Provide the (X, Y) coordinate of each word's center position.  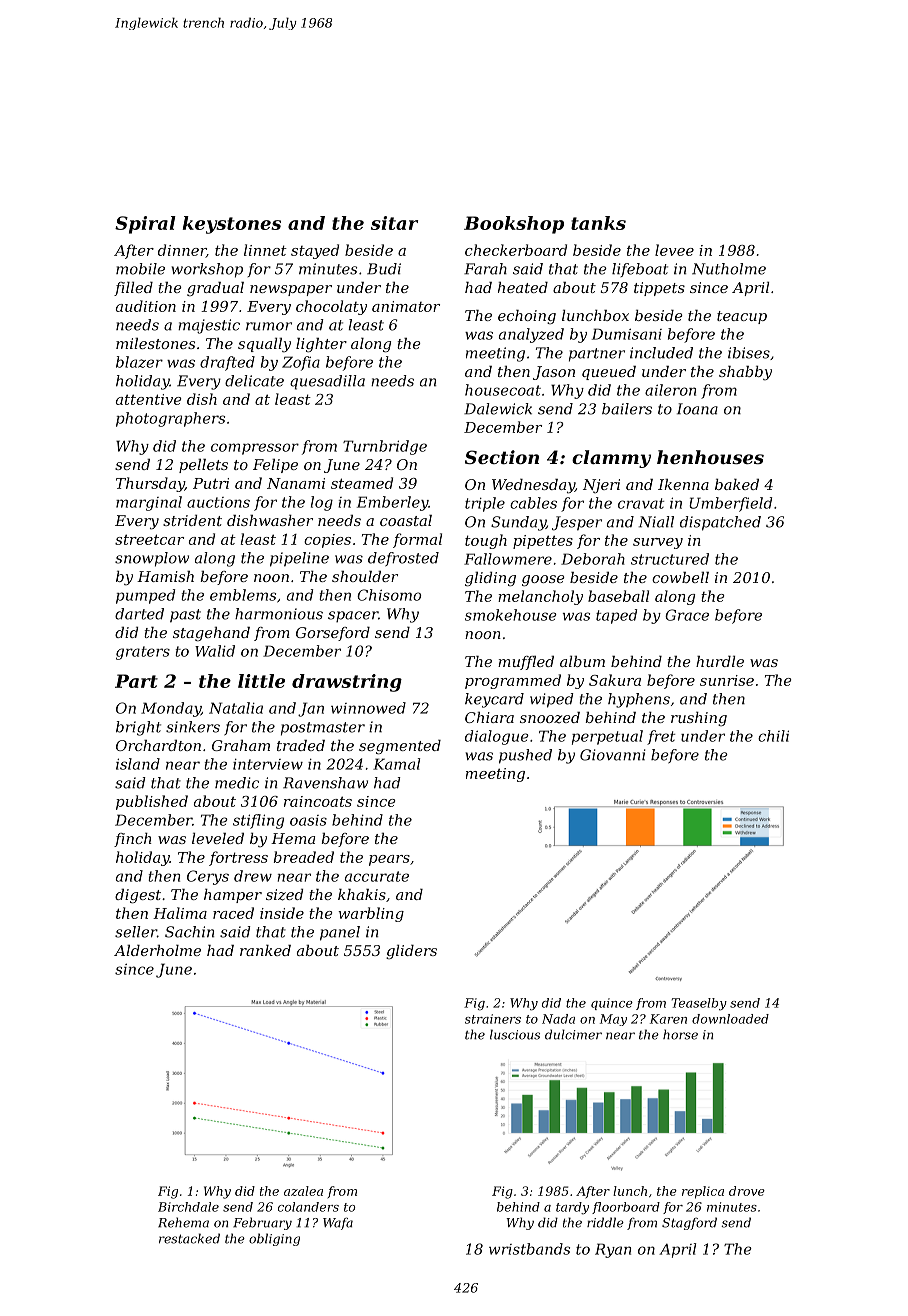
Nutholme (729, 269)
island (138, 764)
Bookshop (514, 225)
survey (658, 543)
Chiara (489, 717)
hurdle (720, 661)
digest (138, 896)
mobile (140, 269)
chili (773, 736)
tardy (572, 1208)
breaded (304, 857)
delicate (254, 381)
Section (502, 457)
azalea (303, 1191)
